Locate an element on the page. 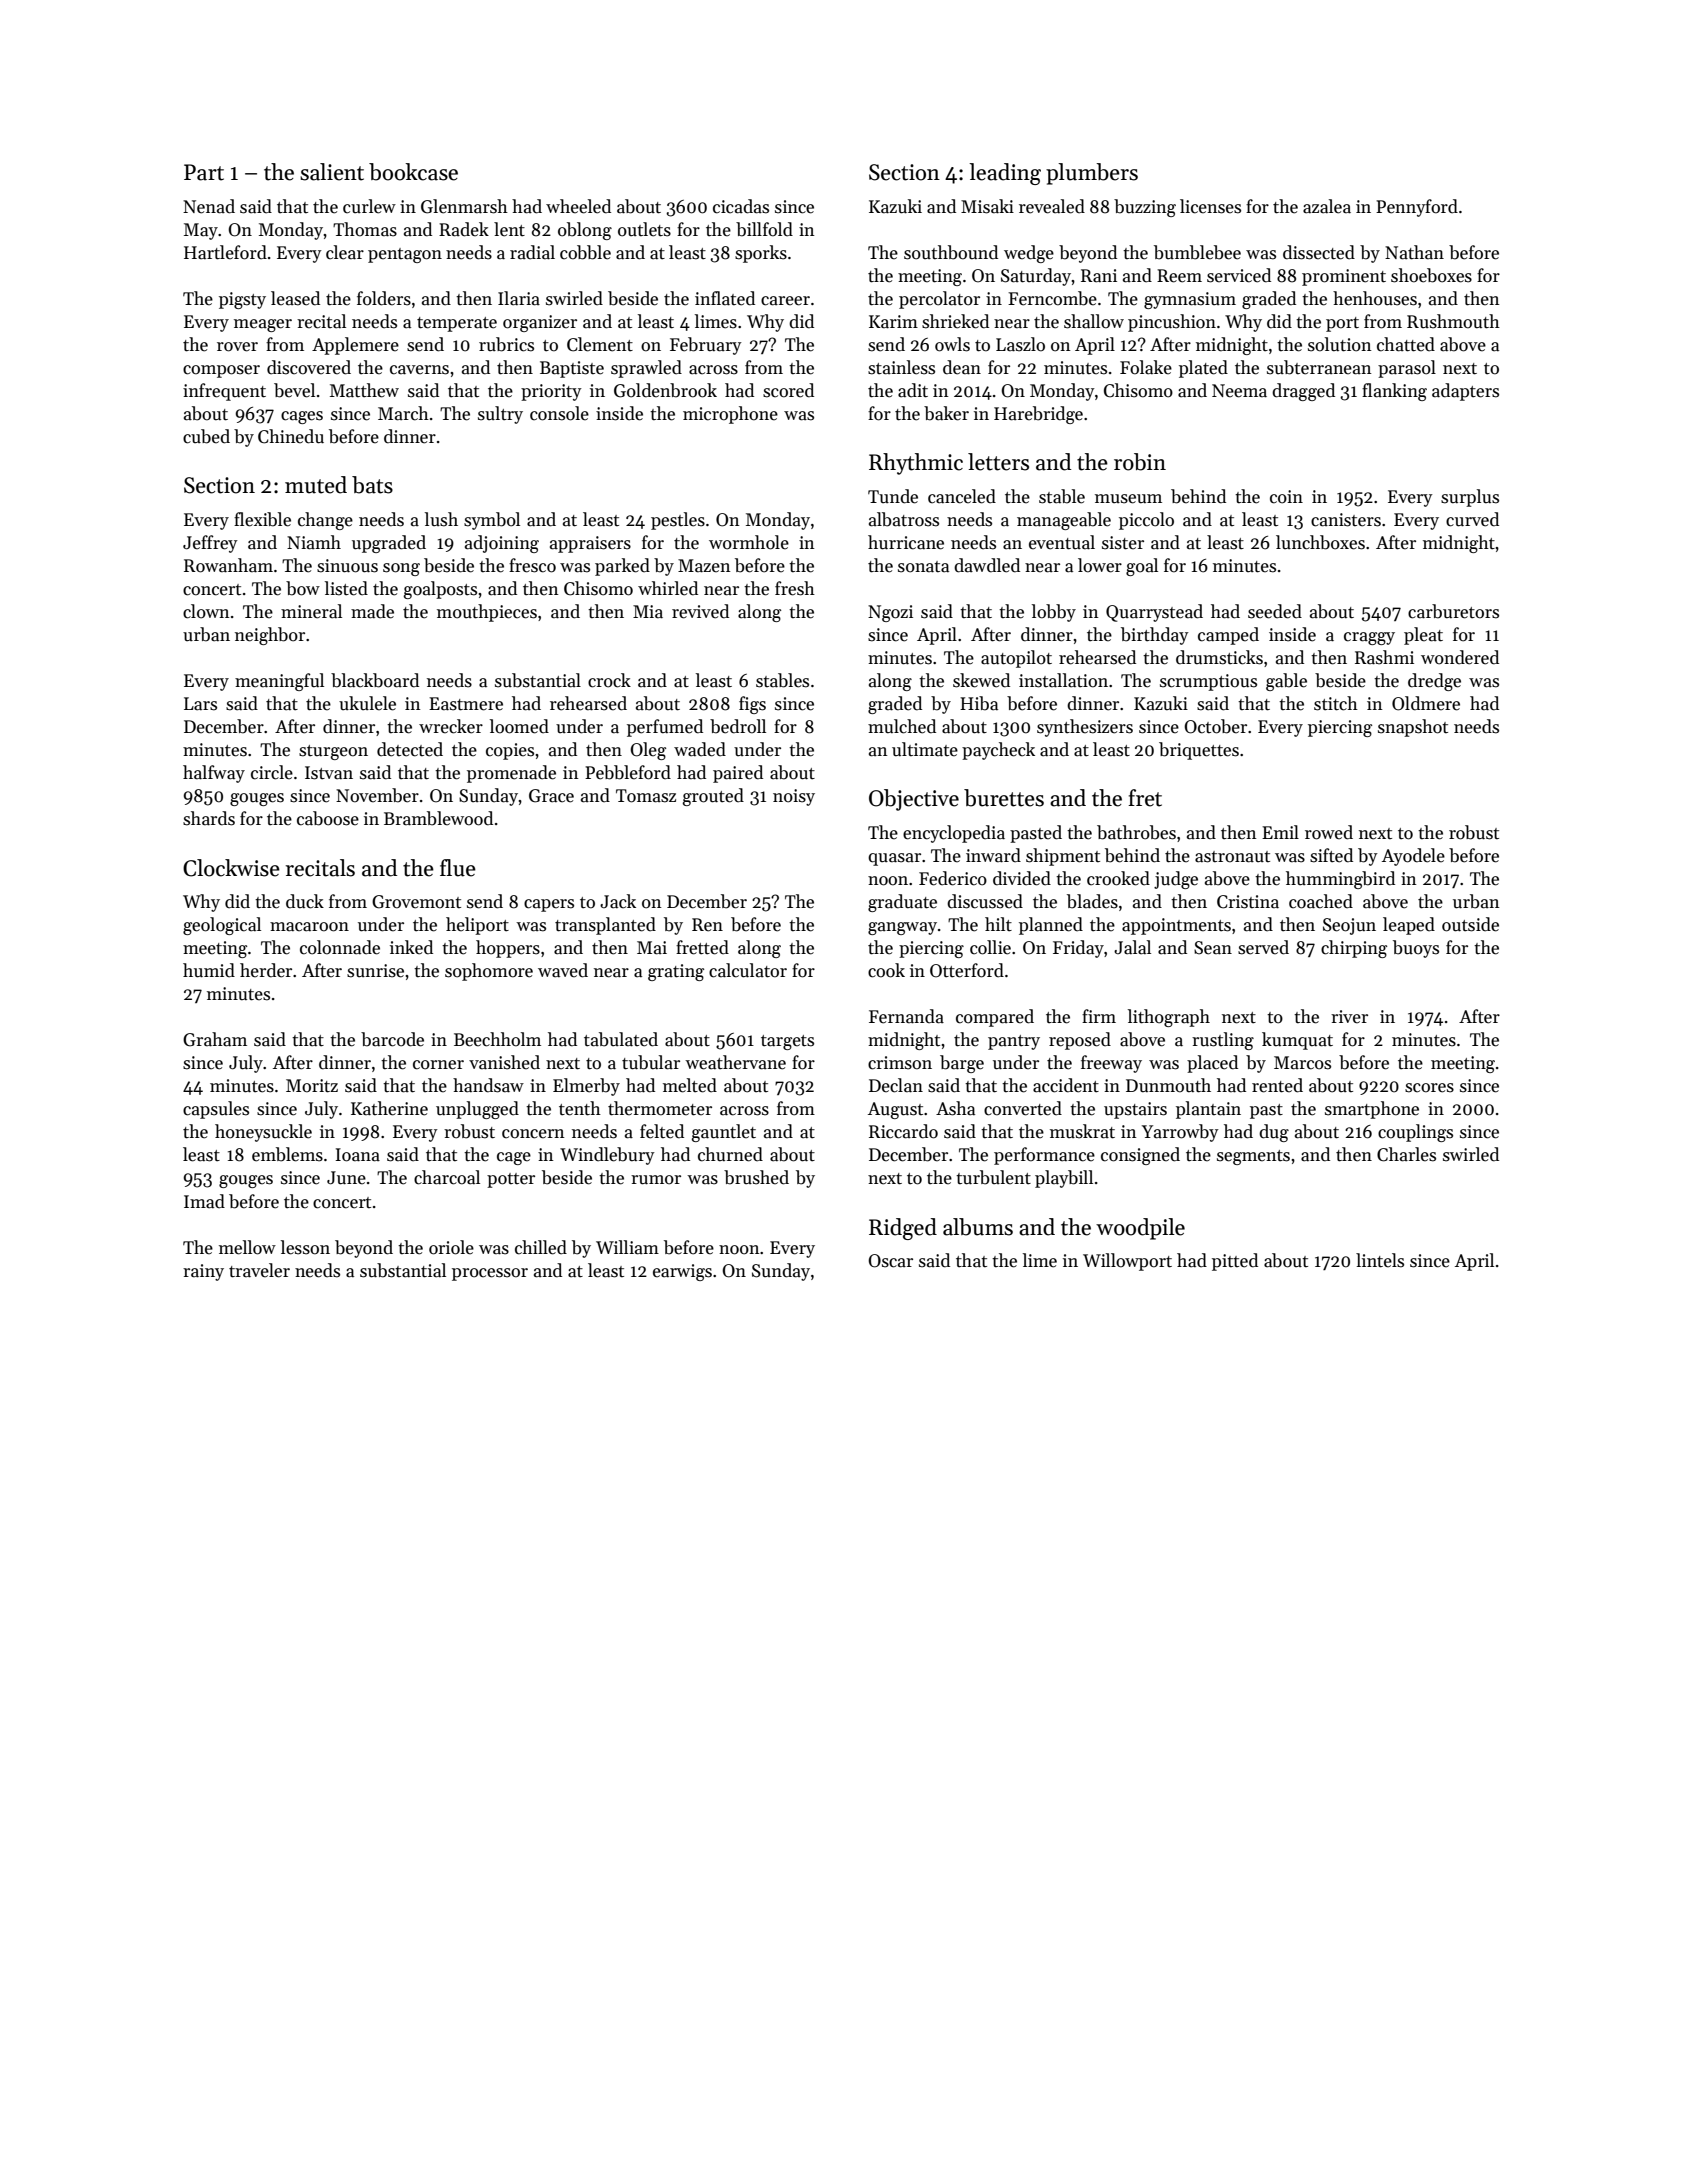 The height and width of the document is (2178, 1683). Part is located at coordinates (204, 172).
